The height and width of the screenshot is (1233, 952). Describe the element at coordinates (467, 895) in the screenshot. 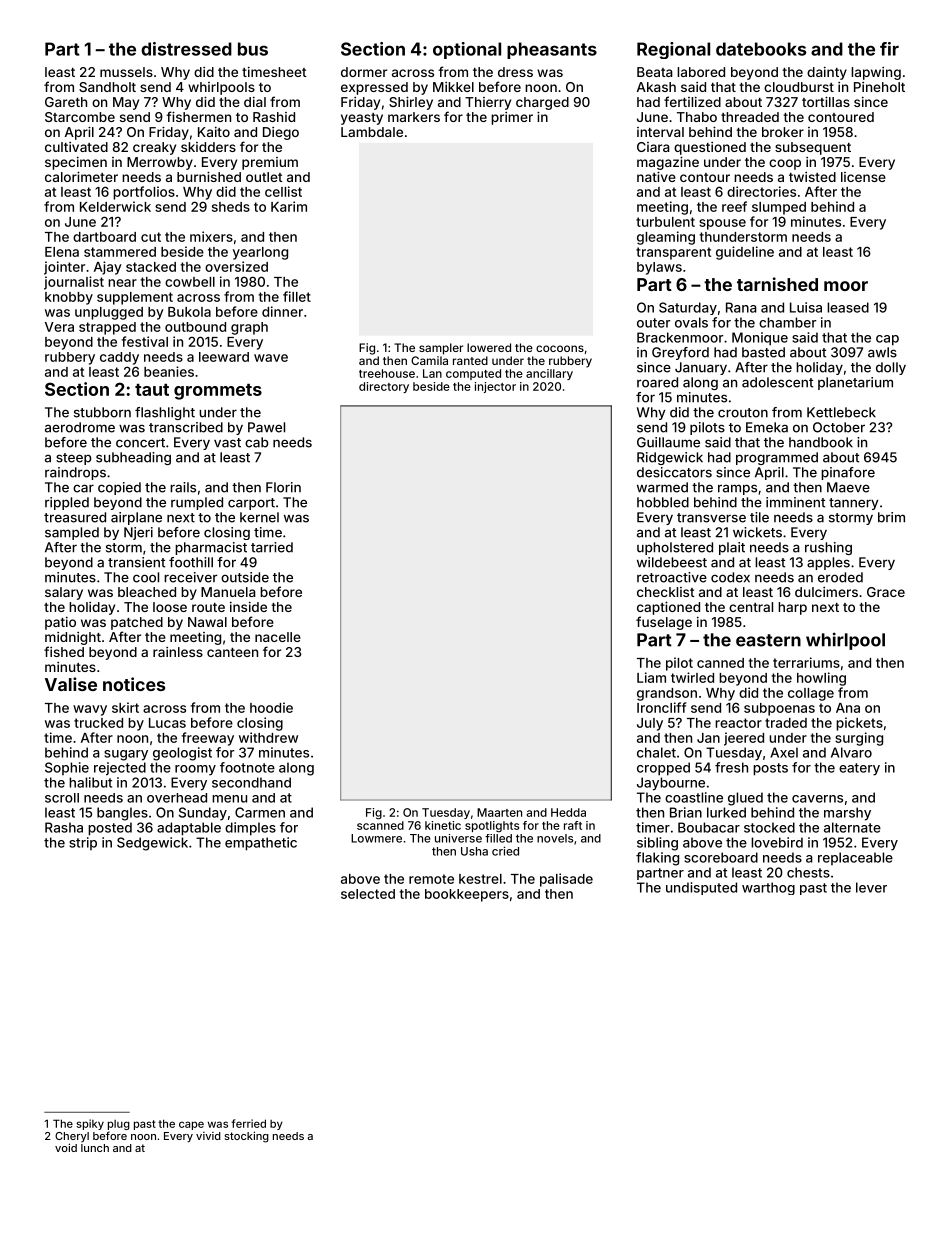

I see `bookkeepers` at that location.
